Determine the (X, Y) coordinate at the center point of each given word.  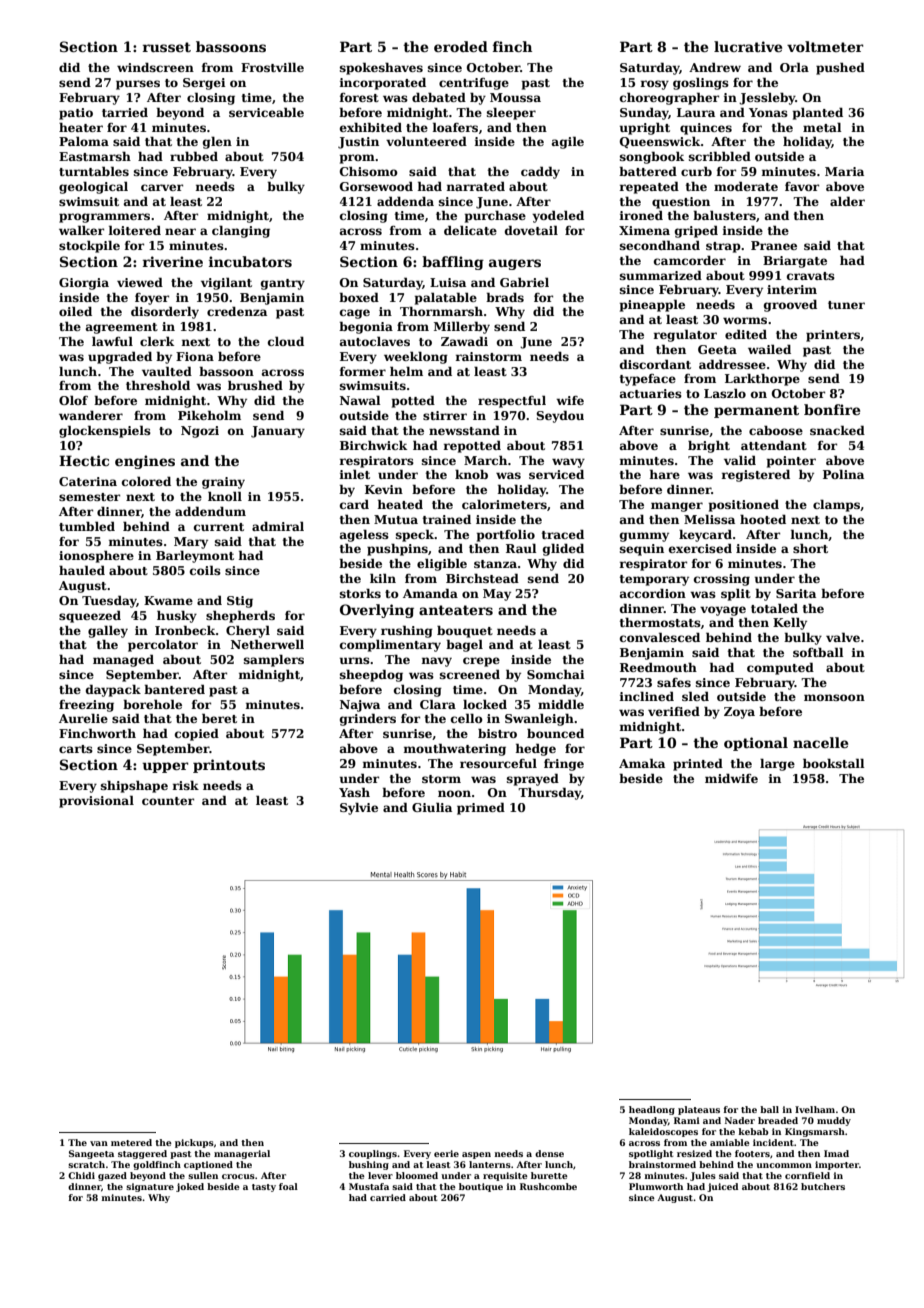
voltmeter (825, 46)
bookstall (834, 763)
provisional (96, 801)
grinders (368, 720)
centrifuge (474, 84)
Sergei (204, 84)
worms (745, 320)
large (777, 765)
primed (481, 809)
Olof (73, 400)
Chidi (81, 1175)
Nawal (360, 400)
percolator (163, 645)
